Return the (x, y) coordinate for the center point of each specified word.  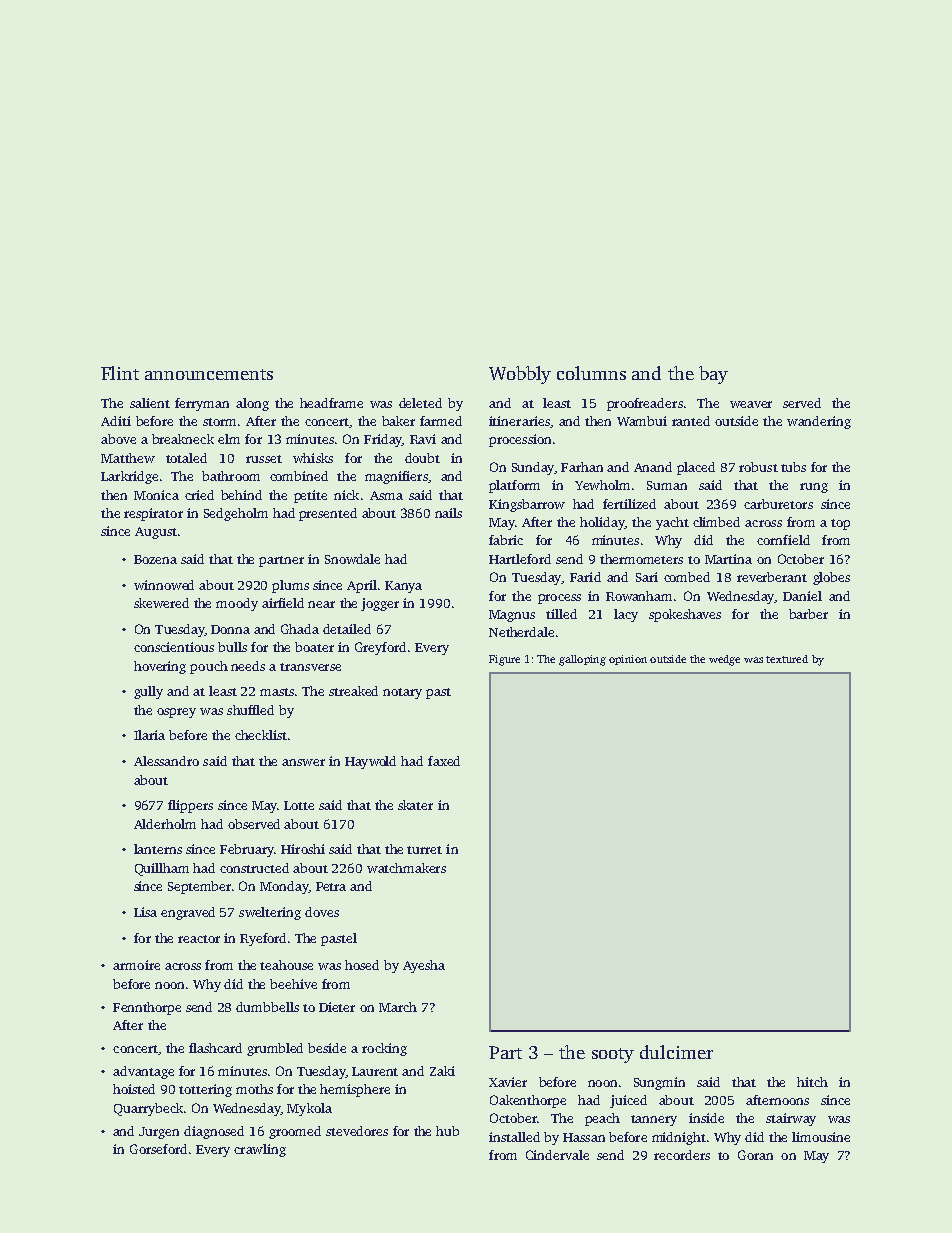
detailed (347, 629)
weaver (751, 404)
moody (237, 604)
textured (787, 659)
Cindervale (557, 1155)
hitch (812, 1082)
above (118, 439)
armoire (136, 965)
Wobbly (520, 375)
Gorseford (158, 1149)
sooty (613, 1055)
